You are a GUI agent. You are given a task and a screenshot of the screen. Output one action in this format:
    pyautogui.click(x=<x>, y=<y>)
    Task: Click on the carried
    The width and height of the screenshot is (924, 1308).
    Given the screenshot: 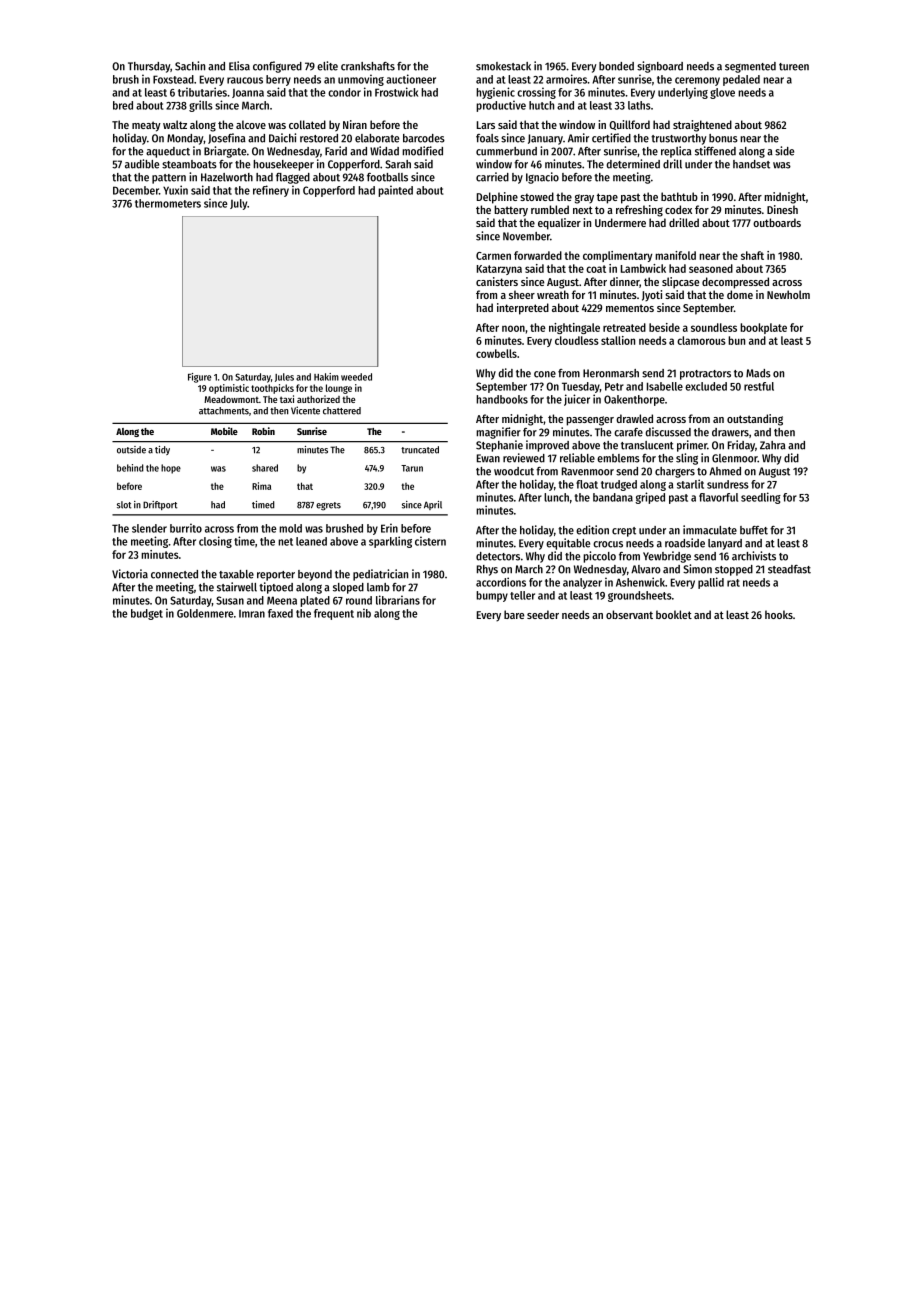 What is the action you would take?
    pyautogui.click(x=492, y=177)
